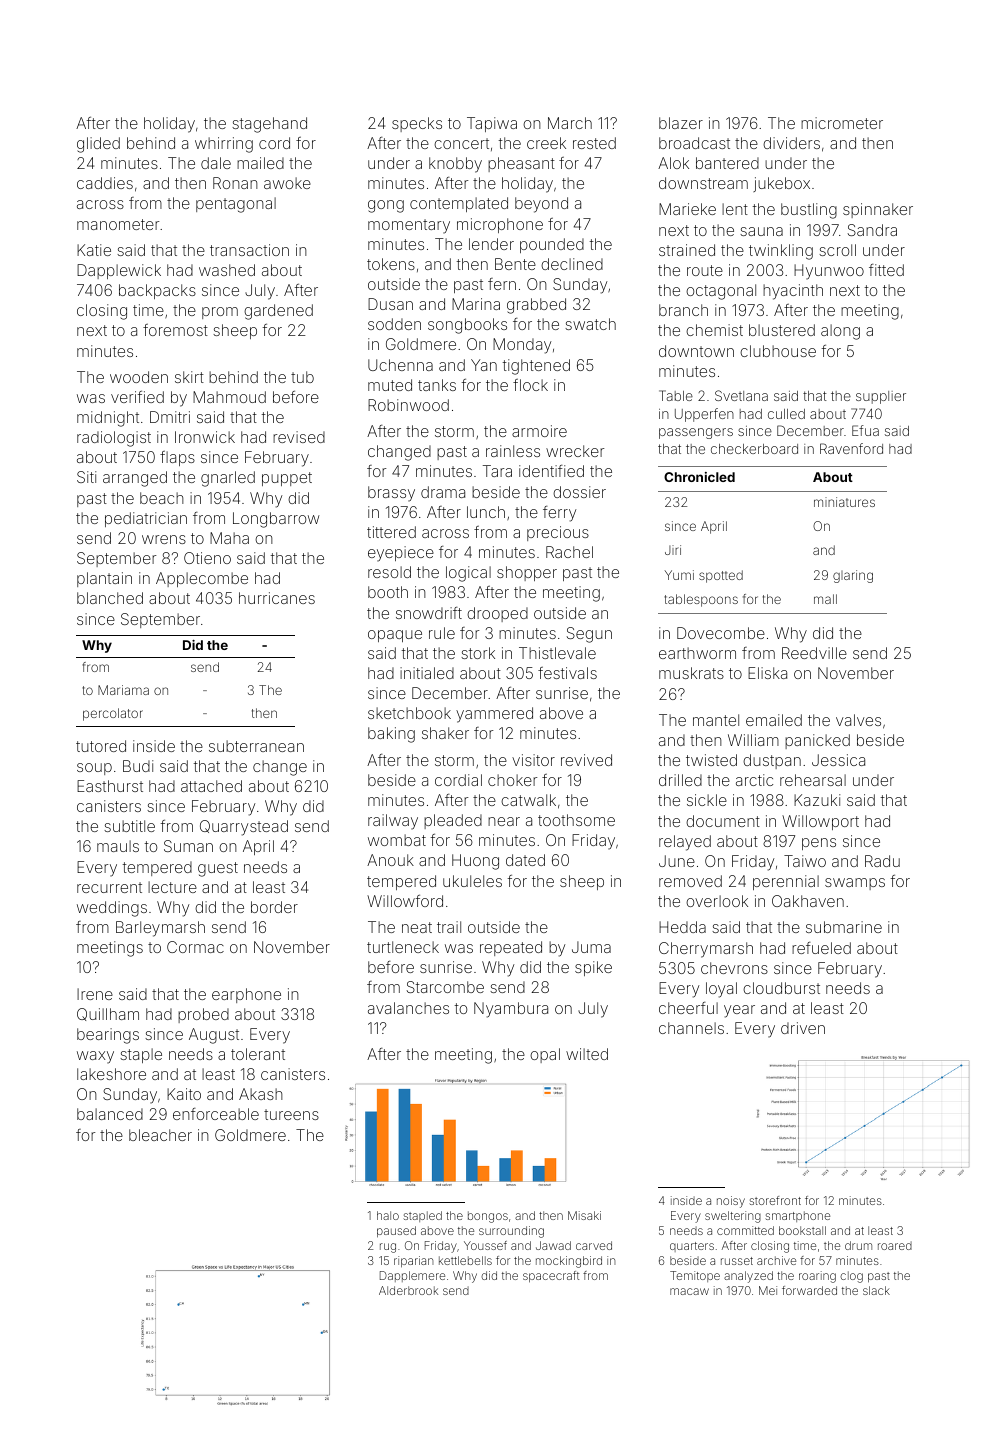 This page has height=1434, width=990. What do you see at coordinates (541, 205) in the page?
I see `beyond` at bounding box center [541, 205].
